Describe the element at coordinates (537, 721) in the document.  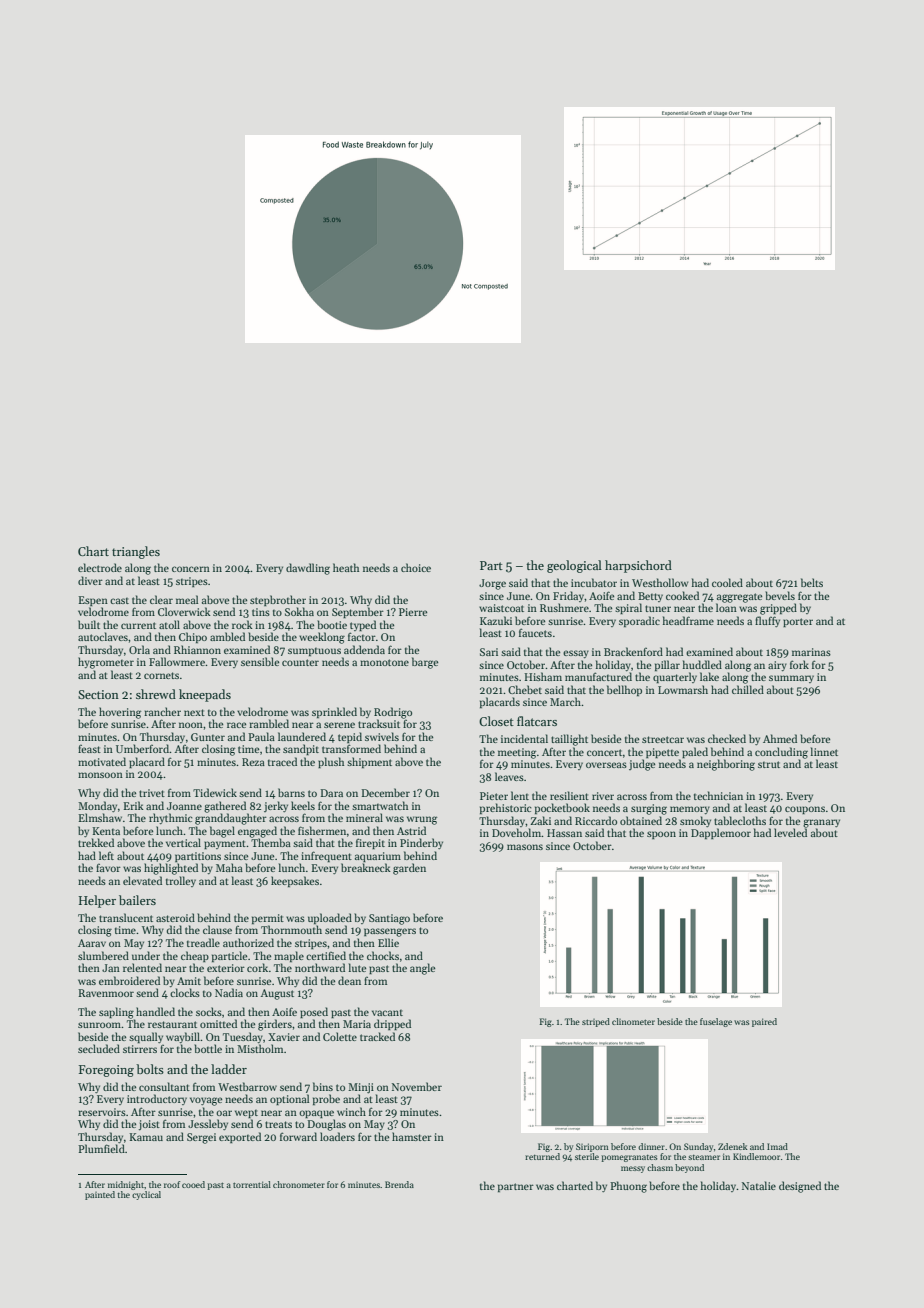
I see `flatcars` at that location.
